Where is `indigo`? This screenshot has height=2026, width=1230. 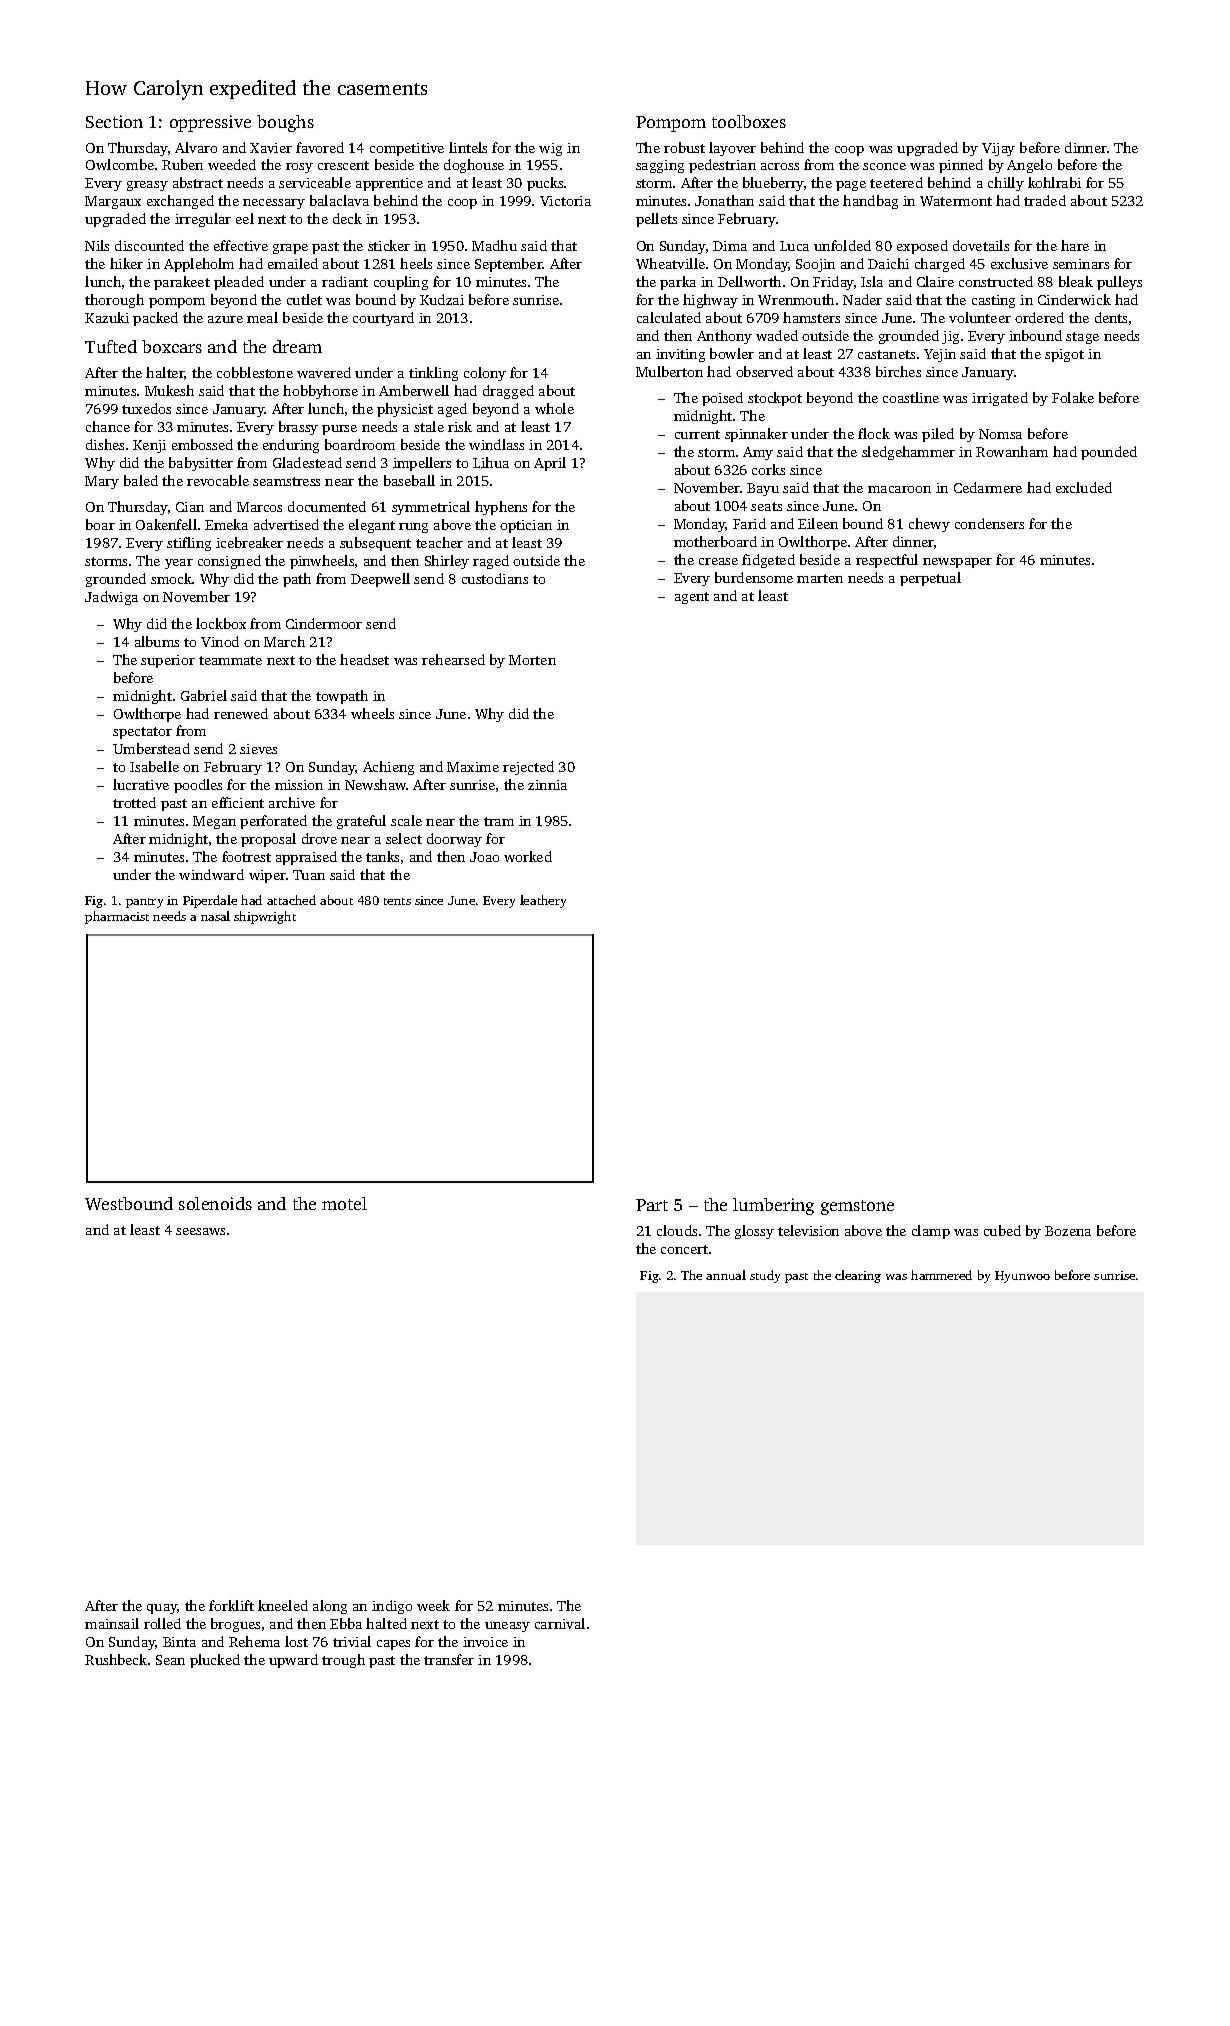
indigo is located at coordinates (392, 1607).
